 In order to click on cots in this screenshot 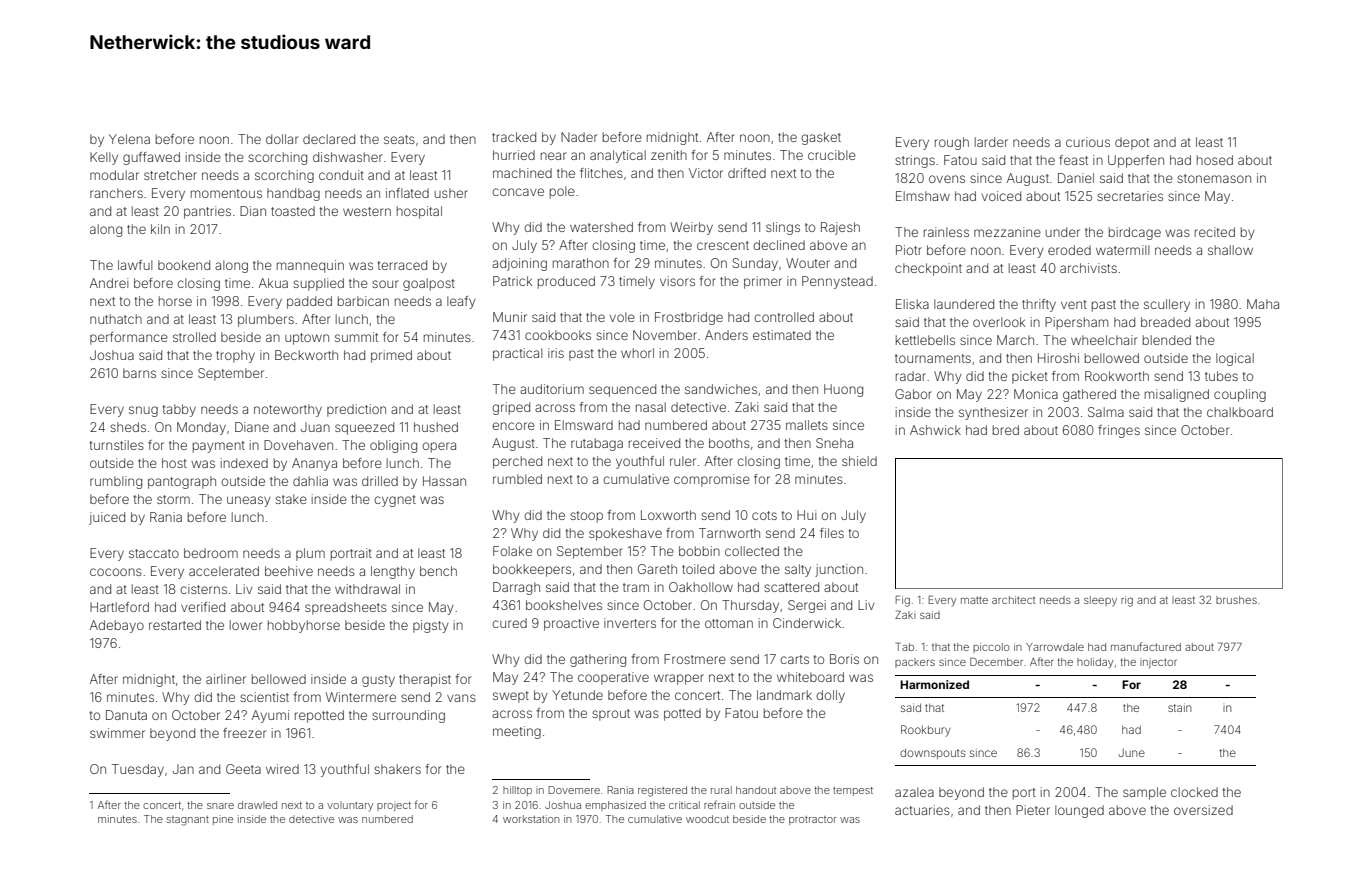, I will do `click(764, 515)`.
